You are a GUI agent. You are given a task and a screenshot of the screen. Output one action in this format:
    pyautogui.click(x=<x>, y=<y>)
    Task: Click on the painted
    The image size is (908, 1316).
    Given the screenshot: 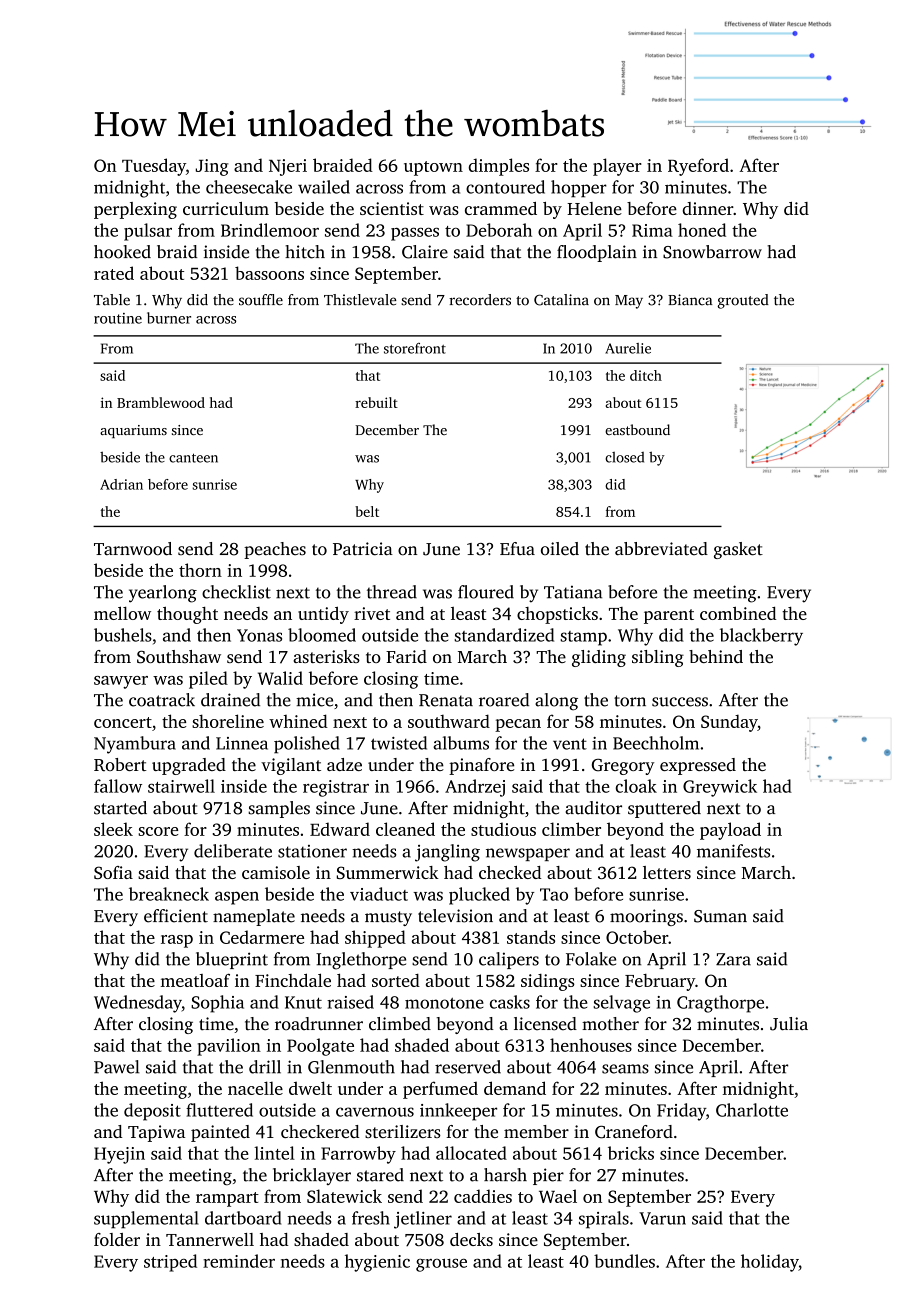 What is the action you would take?
    pyautogui.click(x=220, y=1133)
